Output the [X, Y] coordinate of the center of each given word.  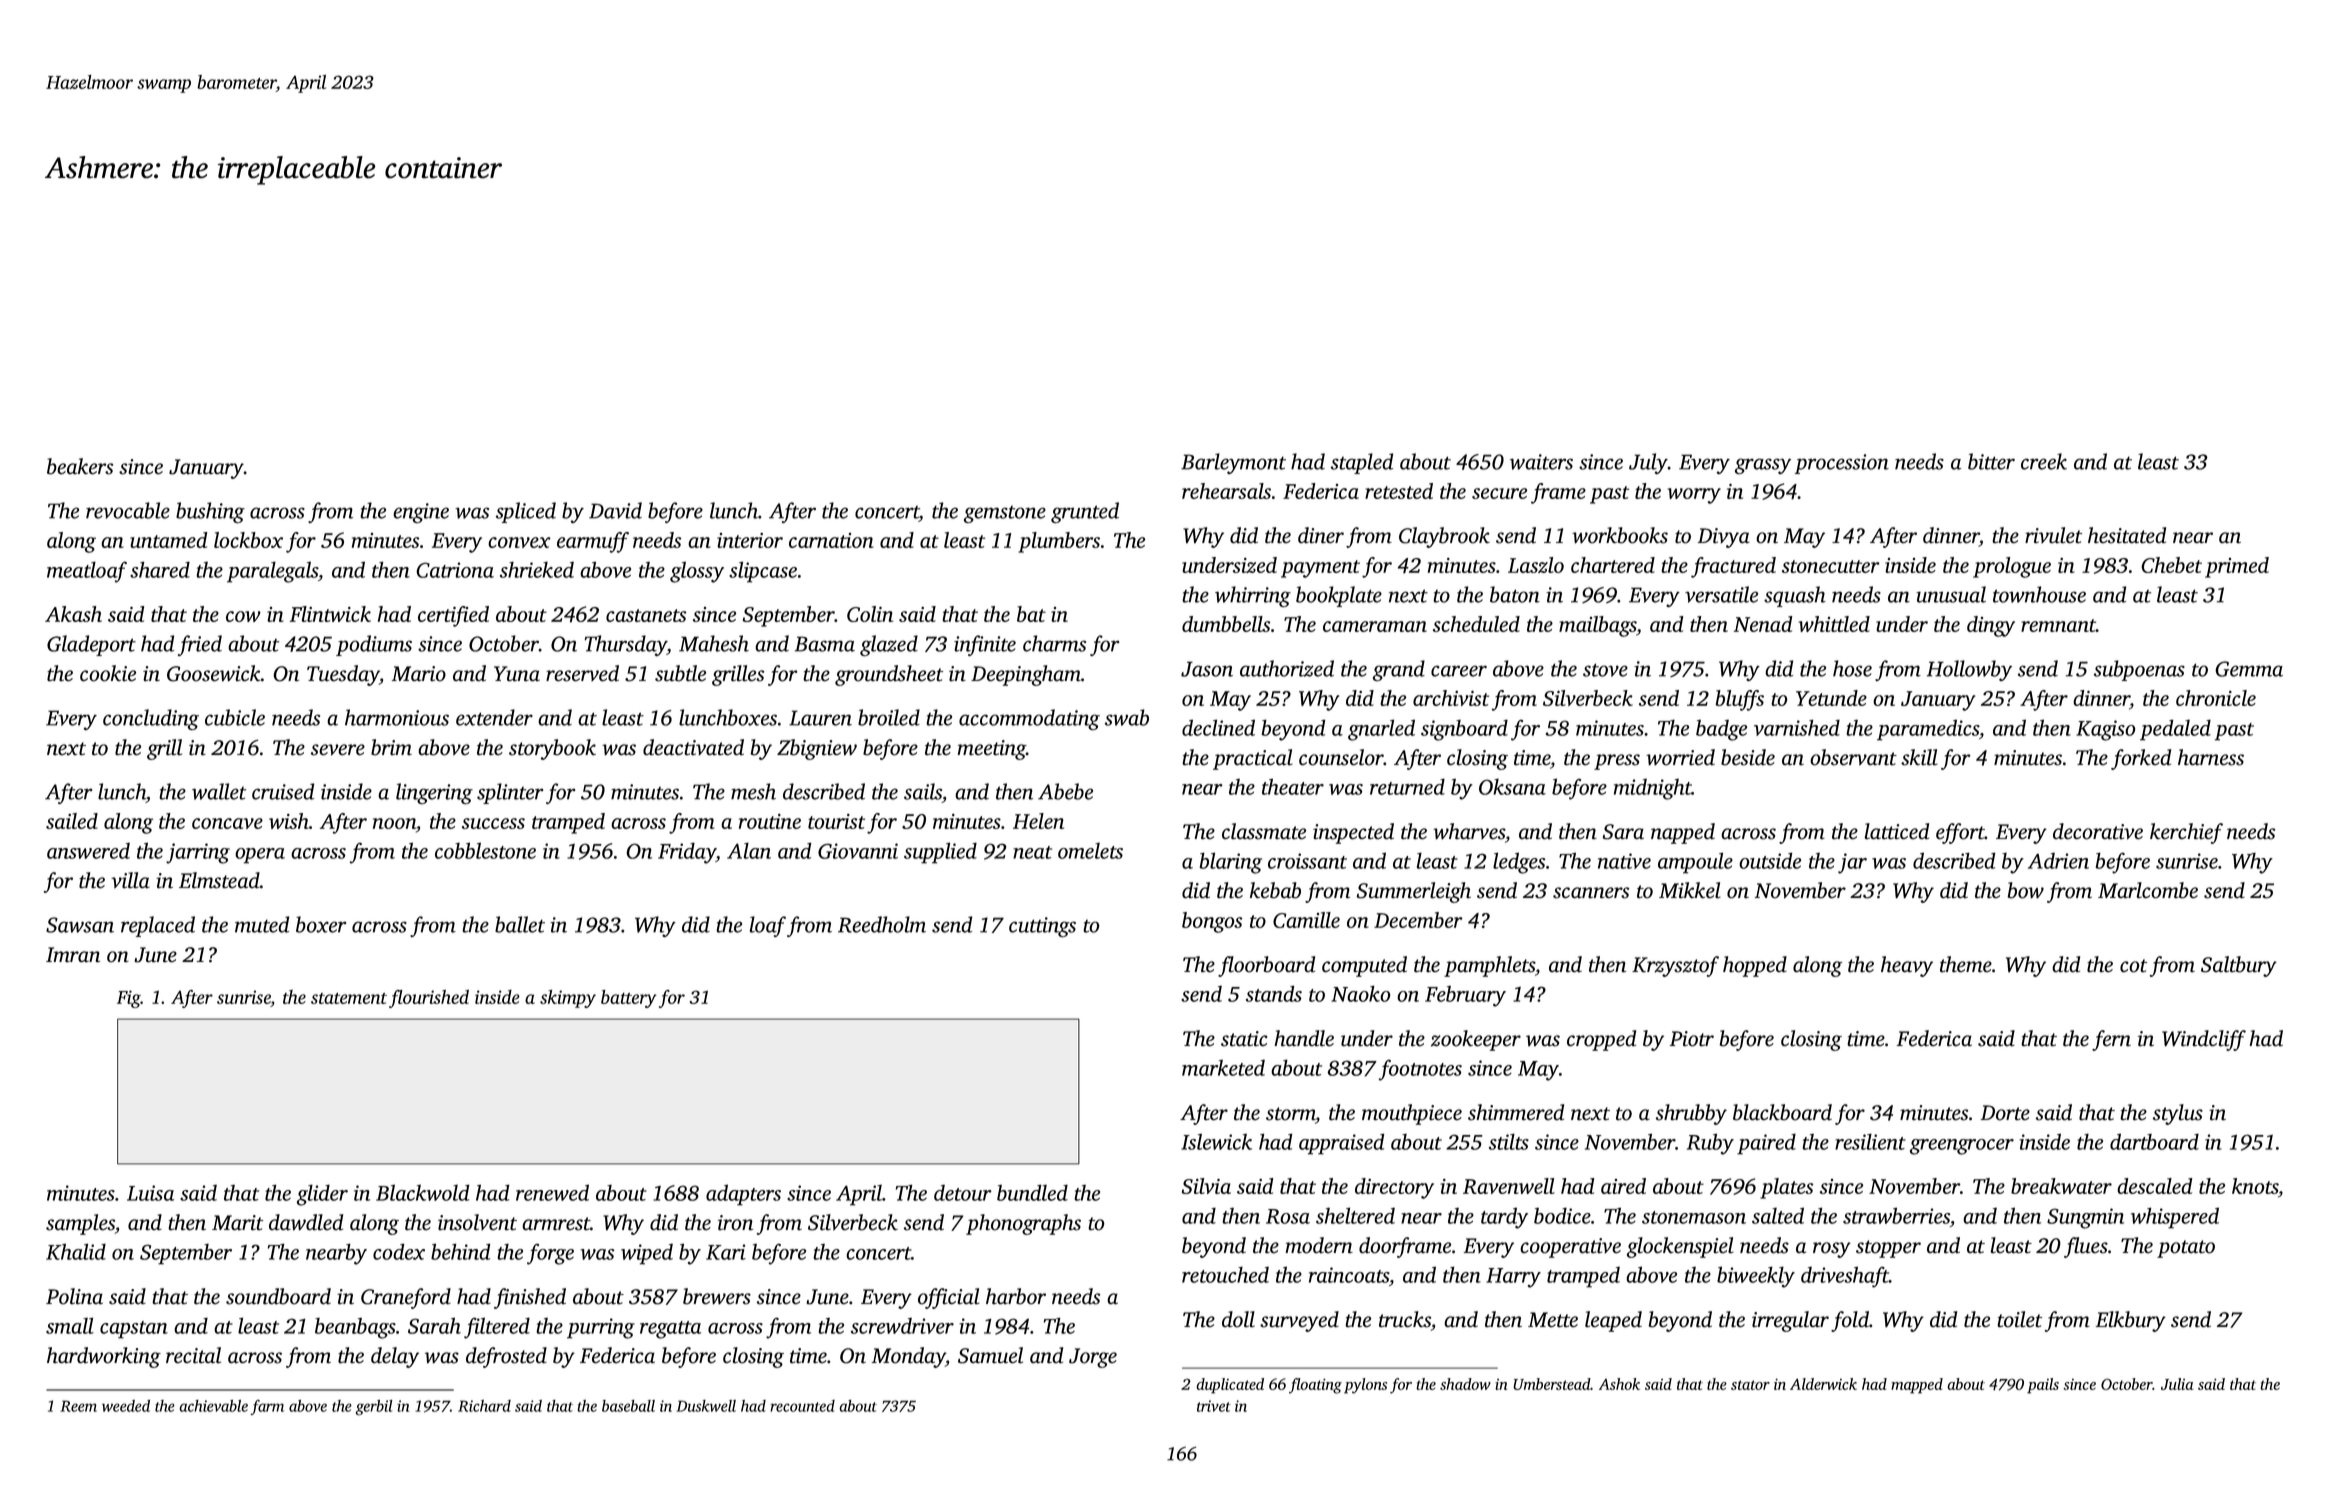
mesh [753, 791]
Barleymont [1233, 463]
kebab [1275, 890]
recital [193, 1355]
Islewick [1216, 1141]
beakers [80, 466]
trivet [1214, 1406]
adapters [743, 1195]
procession [1842, 464]
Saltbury [2239, 966]
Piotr [1692, 1039]
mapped [1917, 1386]
